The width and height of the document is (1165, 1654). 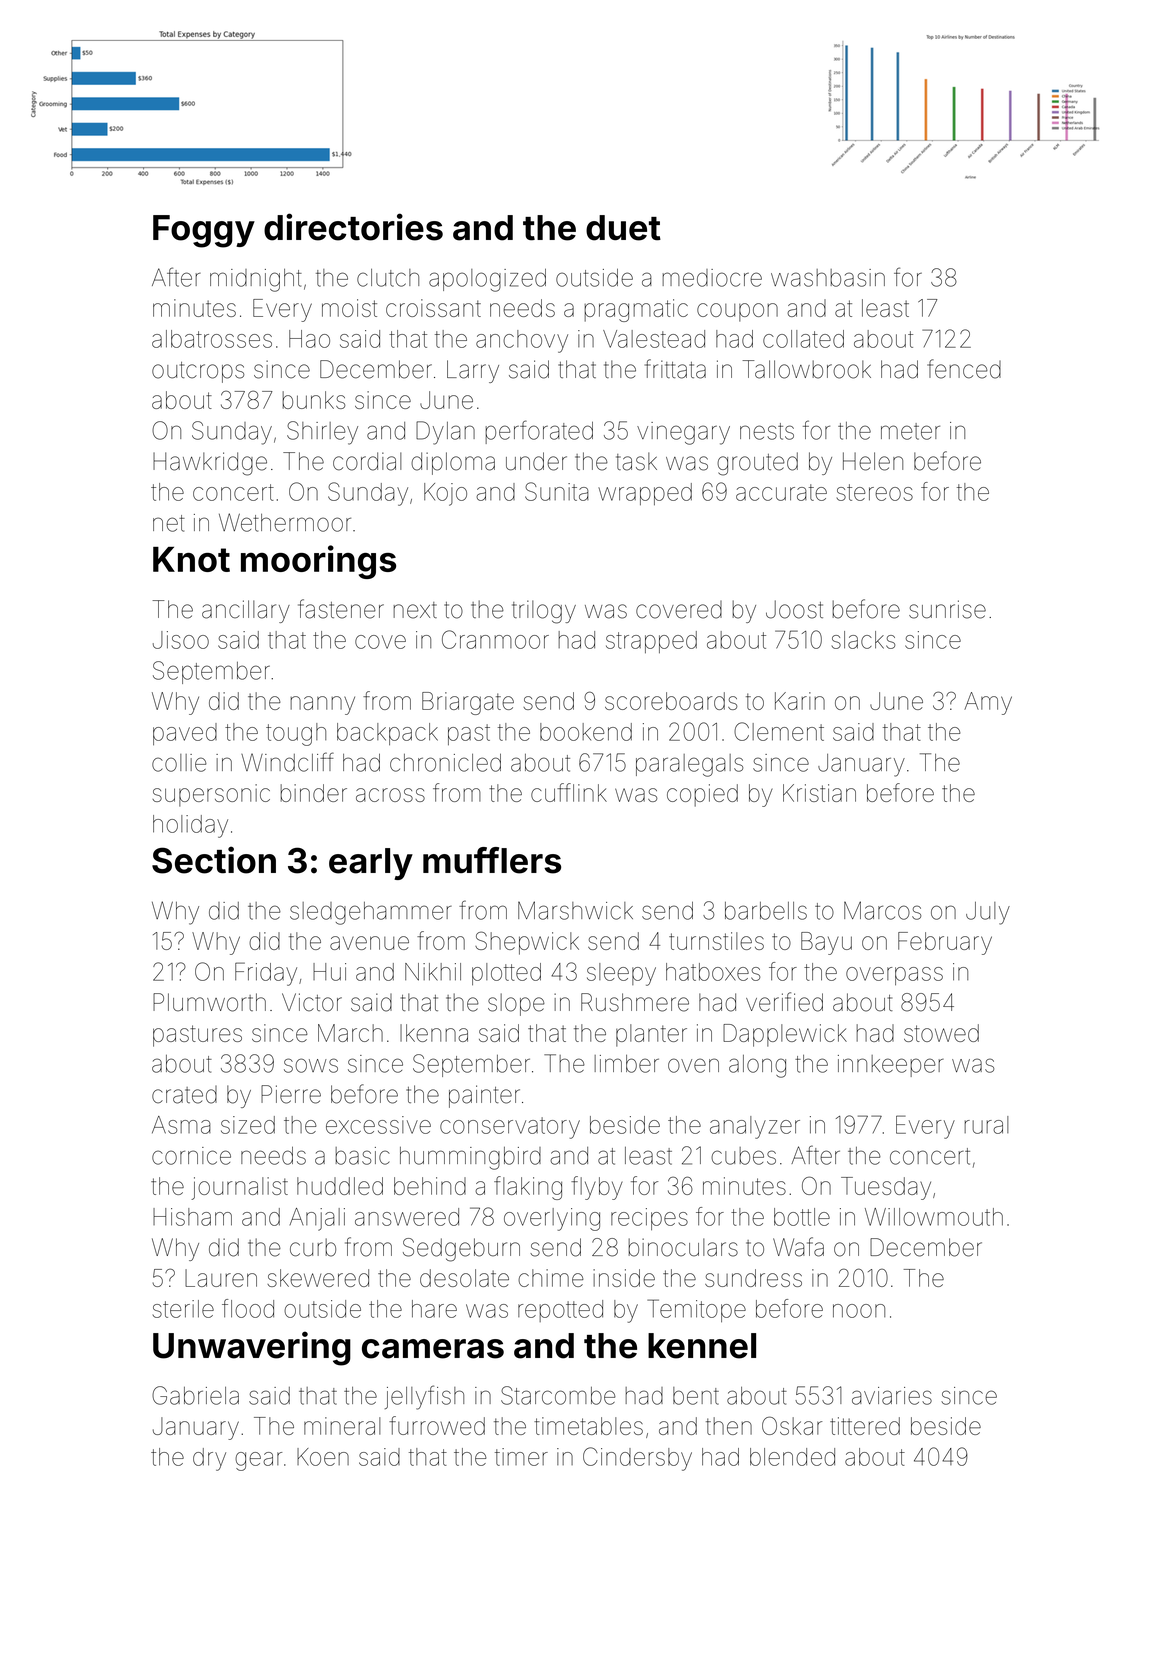 I want to click on Joost, so click(x=794, y=609).
